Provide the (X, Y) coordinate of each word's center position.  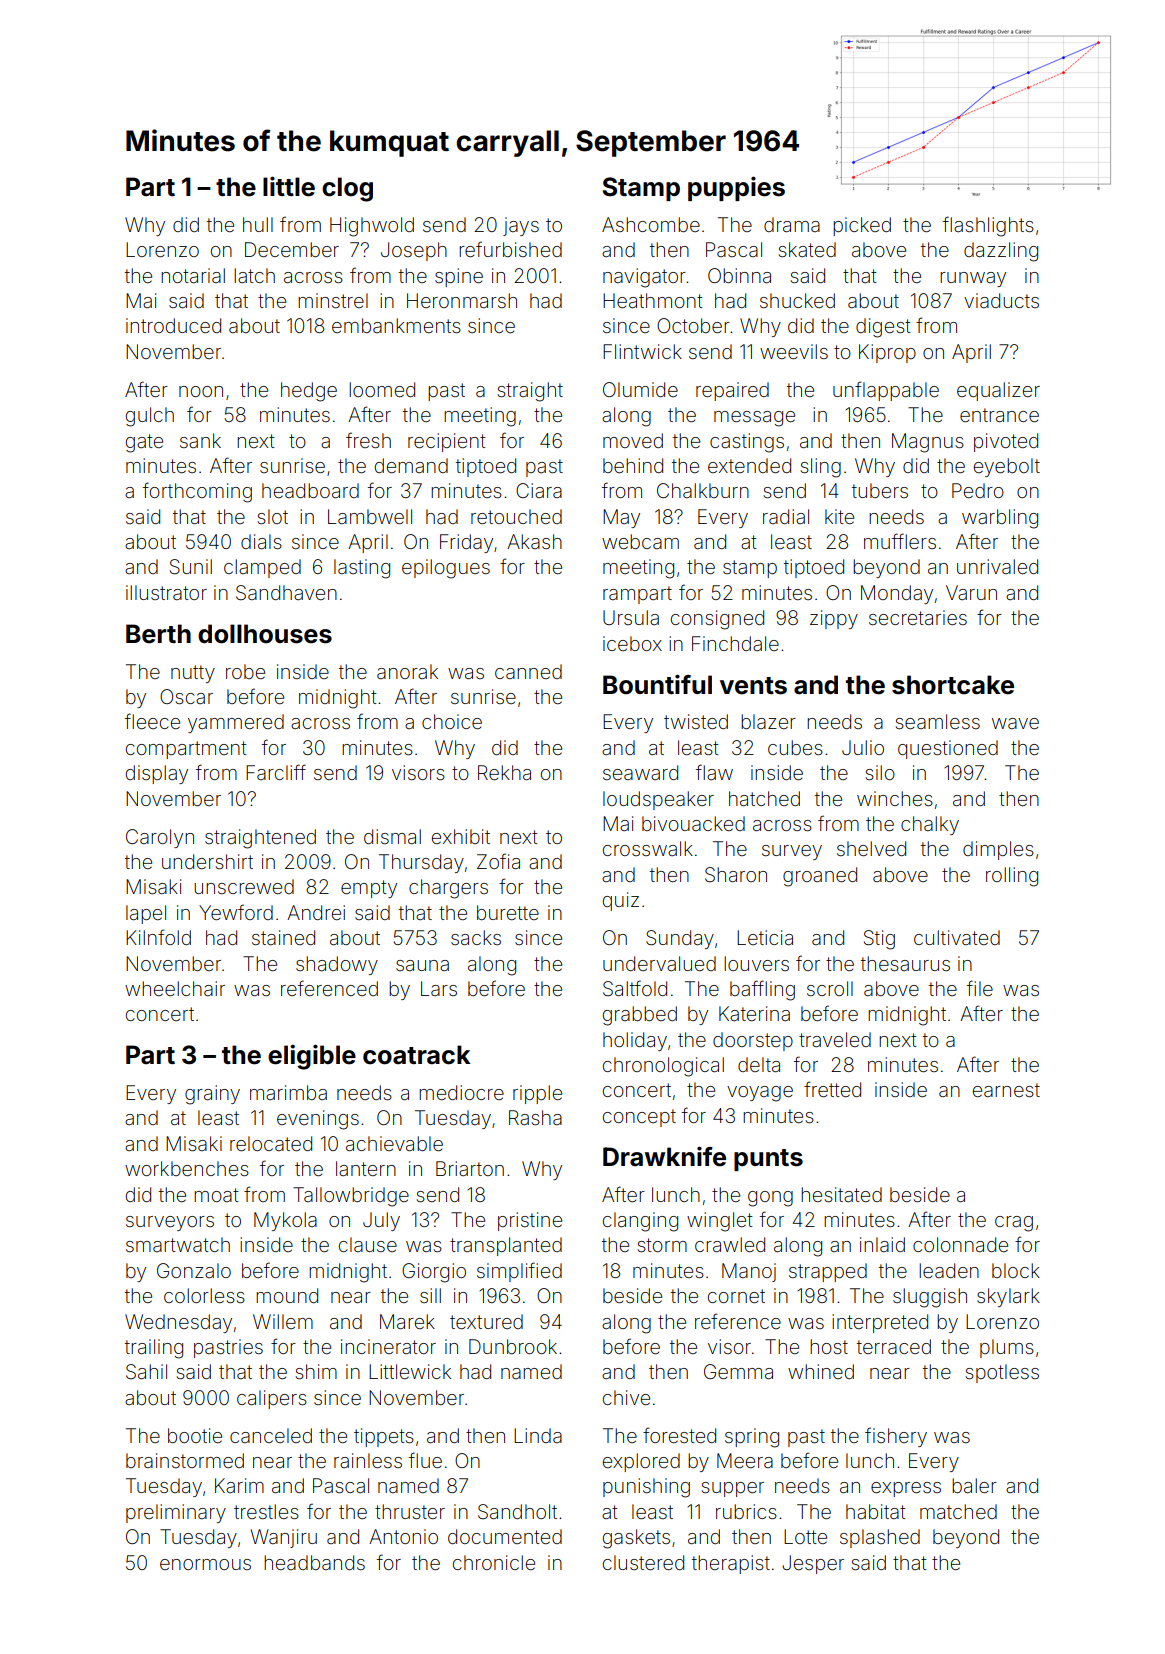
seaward (640, 772)
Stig (879, 940)
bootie (195, 1435)
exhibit (461, 836)
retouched (516, 516)
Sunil (191, 567)
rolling (1012, 877)
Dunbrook (513, 1346)
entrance (999, 415)
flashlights (988, 226)
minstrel (333, 300)
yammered (236, 723)
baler (974, 1485)
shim (316, 1371)
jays (521, 226)
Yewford (236, 912)
